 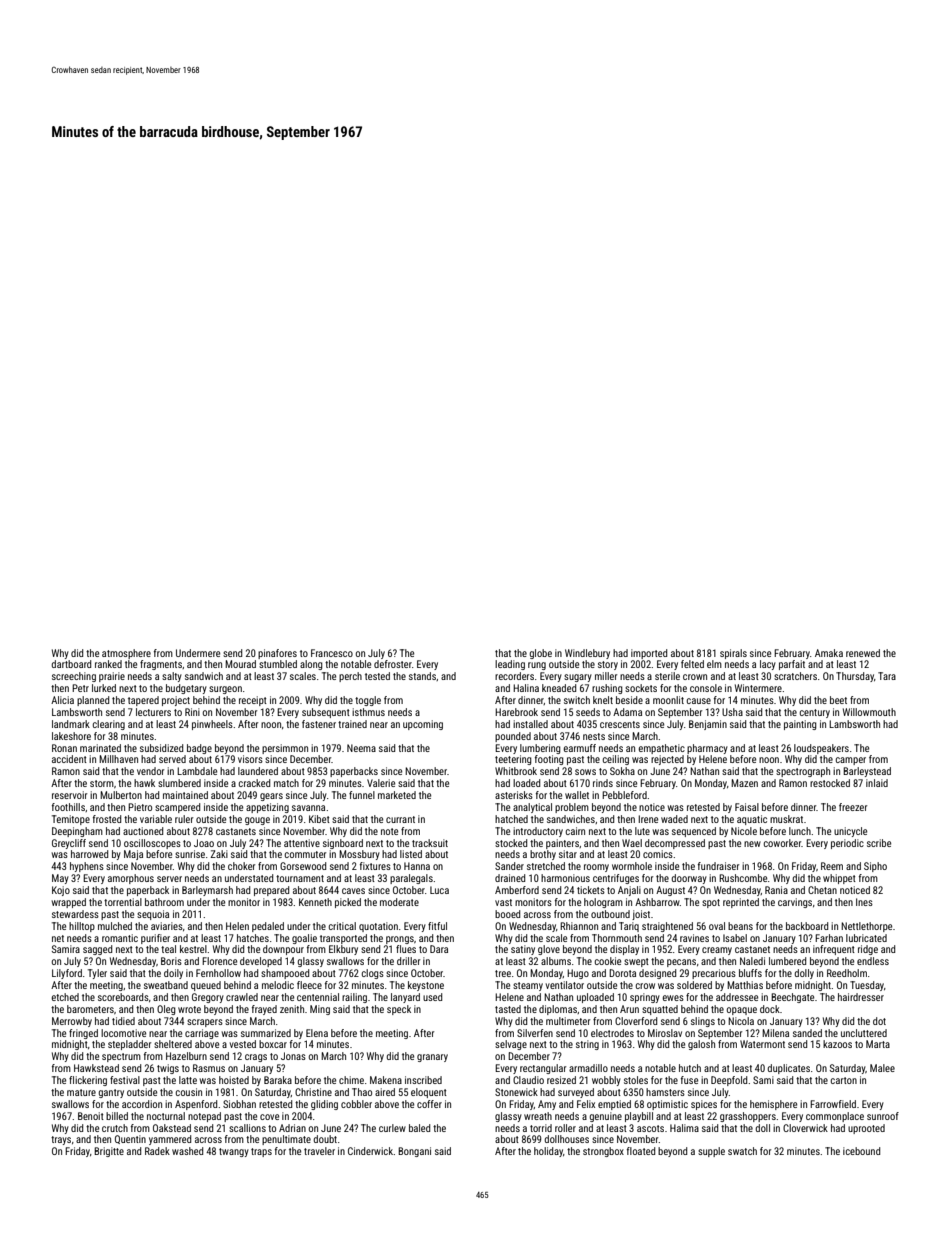 What do you see at coordinates (353, 891) in the document?
I see `caves` at bounding box center [353, 891].
